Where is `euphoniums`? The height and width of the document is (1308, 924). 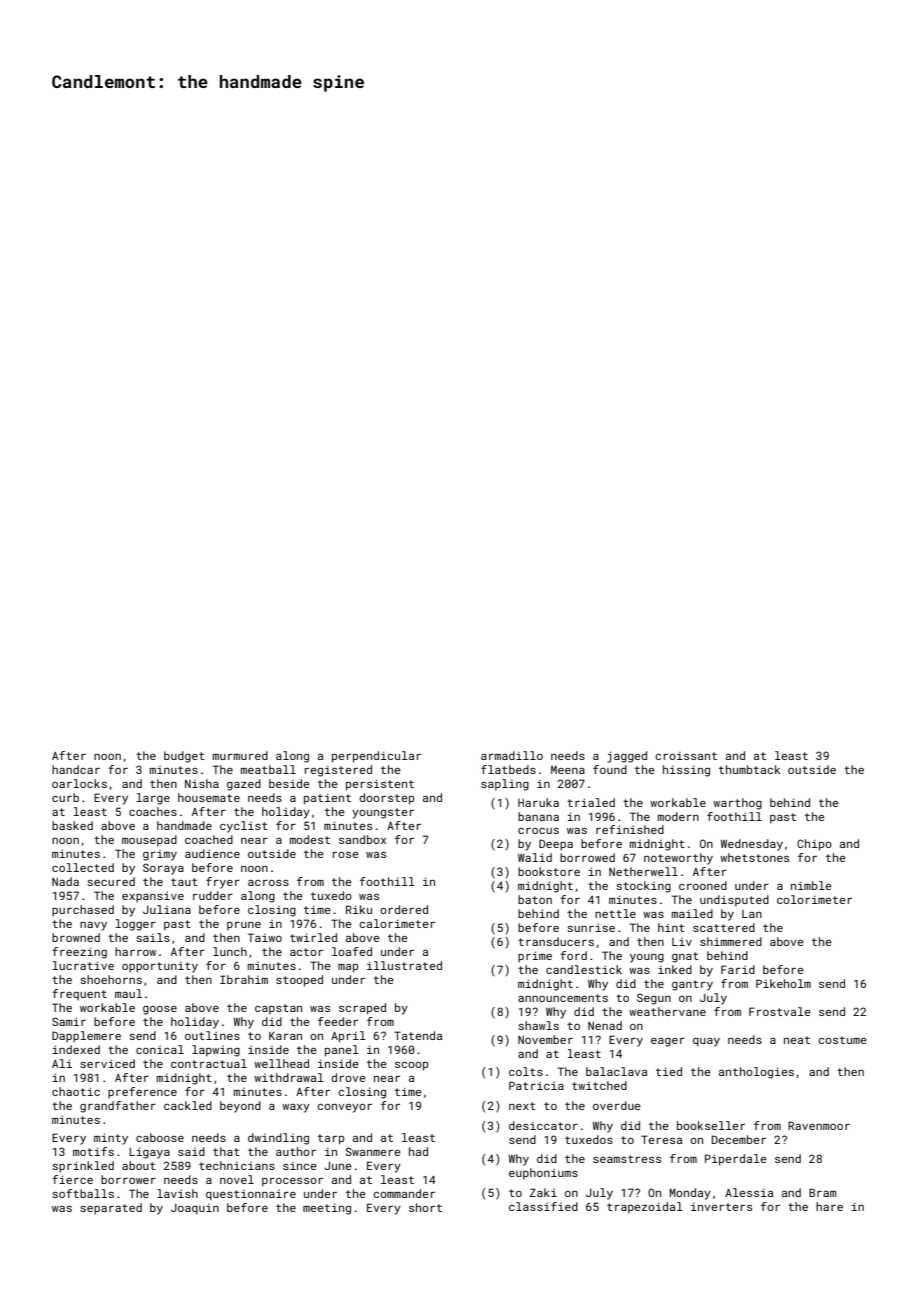 euphoniums is located at coordinates (543, 1174).
